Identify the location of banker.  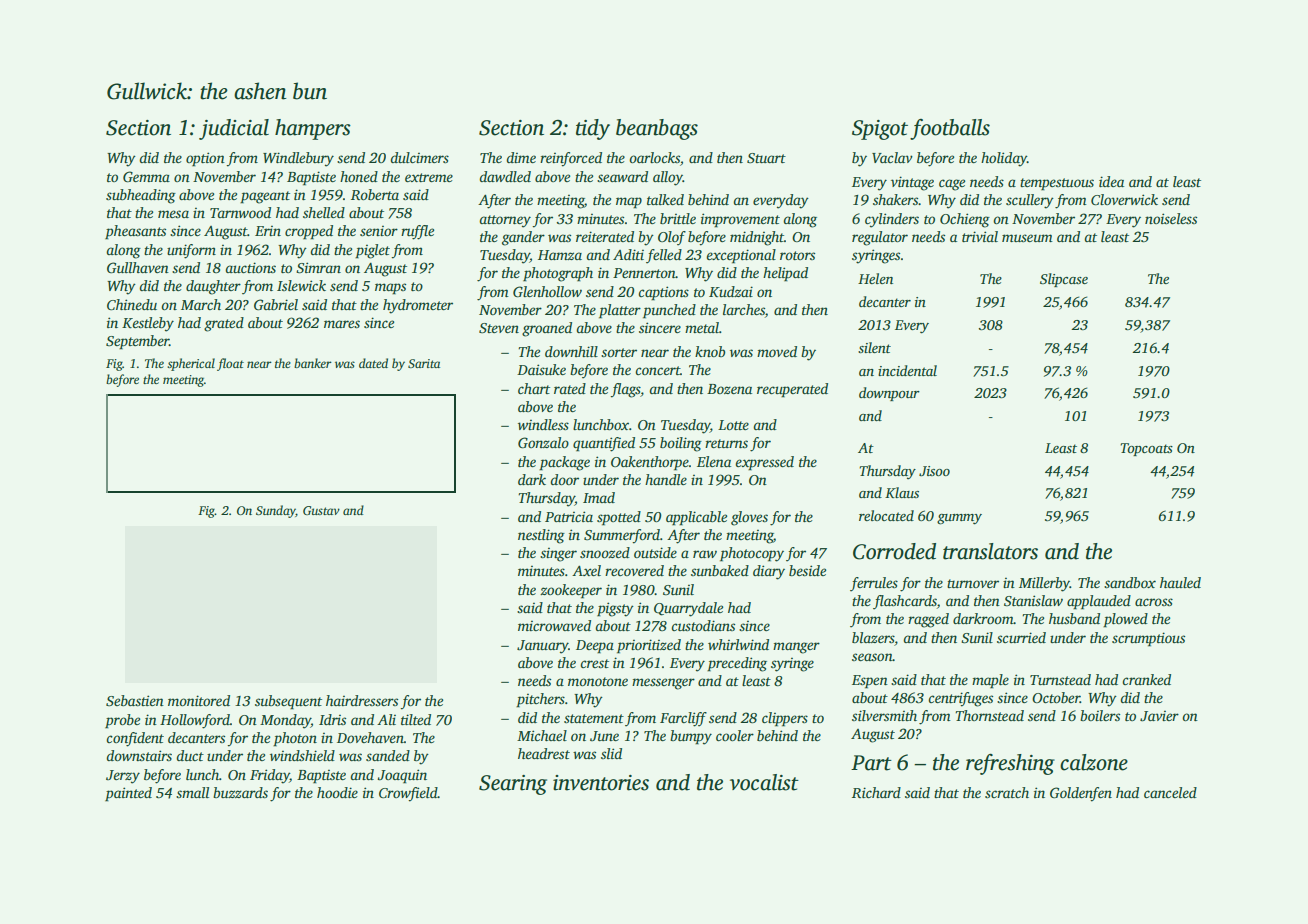
(313, 363).
